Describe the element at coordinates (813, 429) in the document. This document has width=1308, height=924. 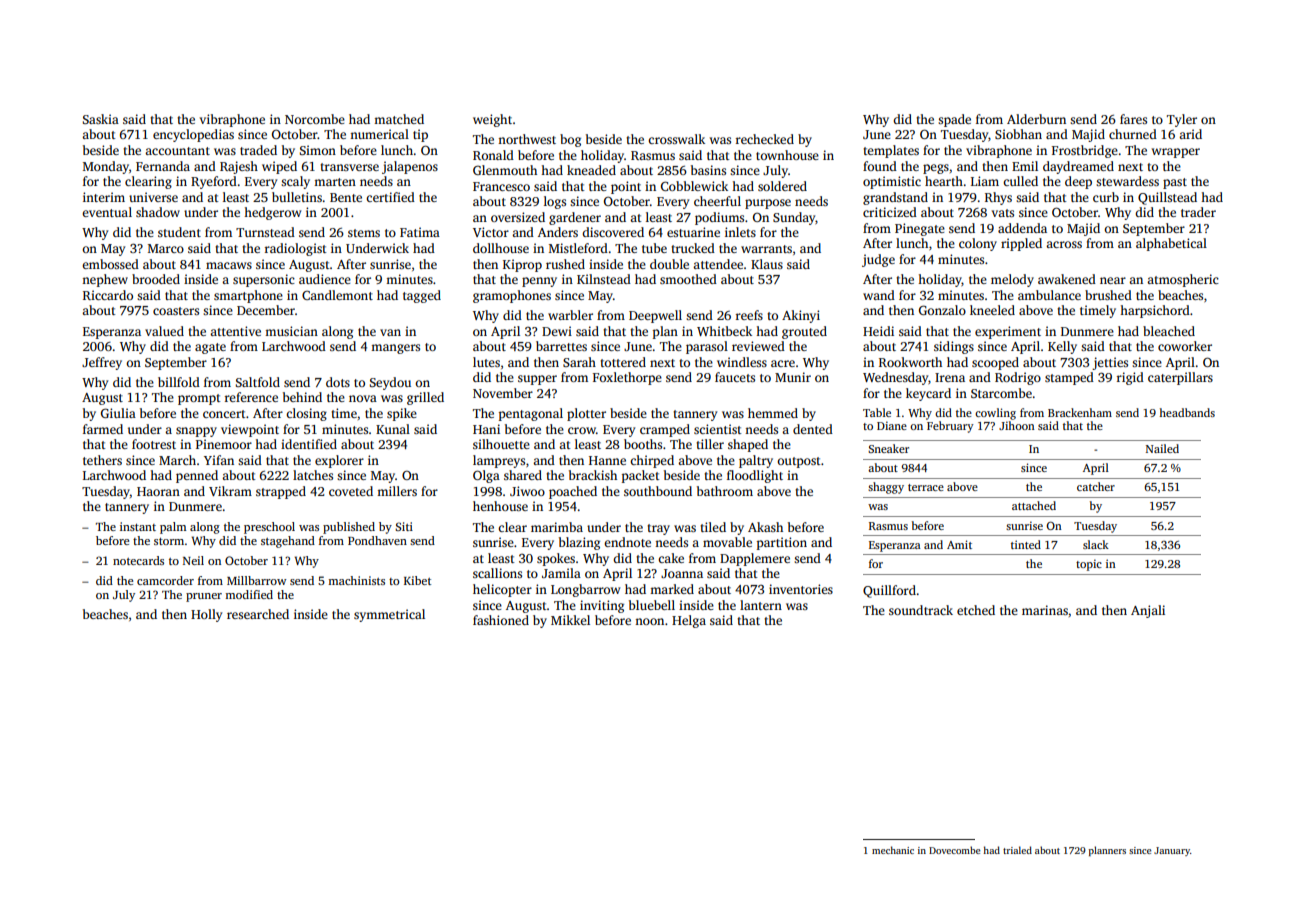
I see `dented` at that location.
